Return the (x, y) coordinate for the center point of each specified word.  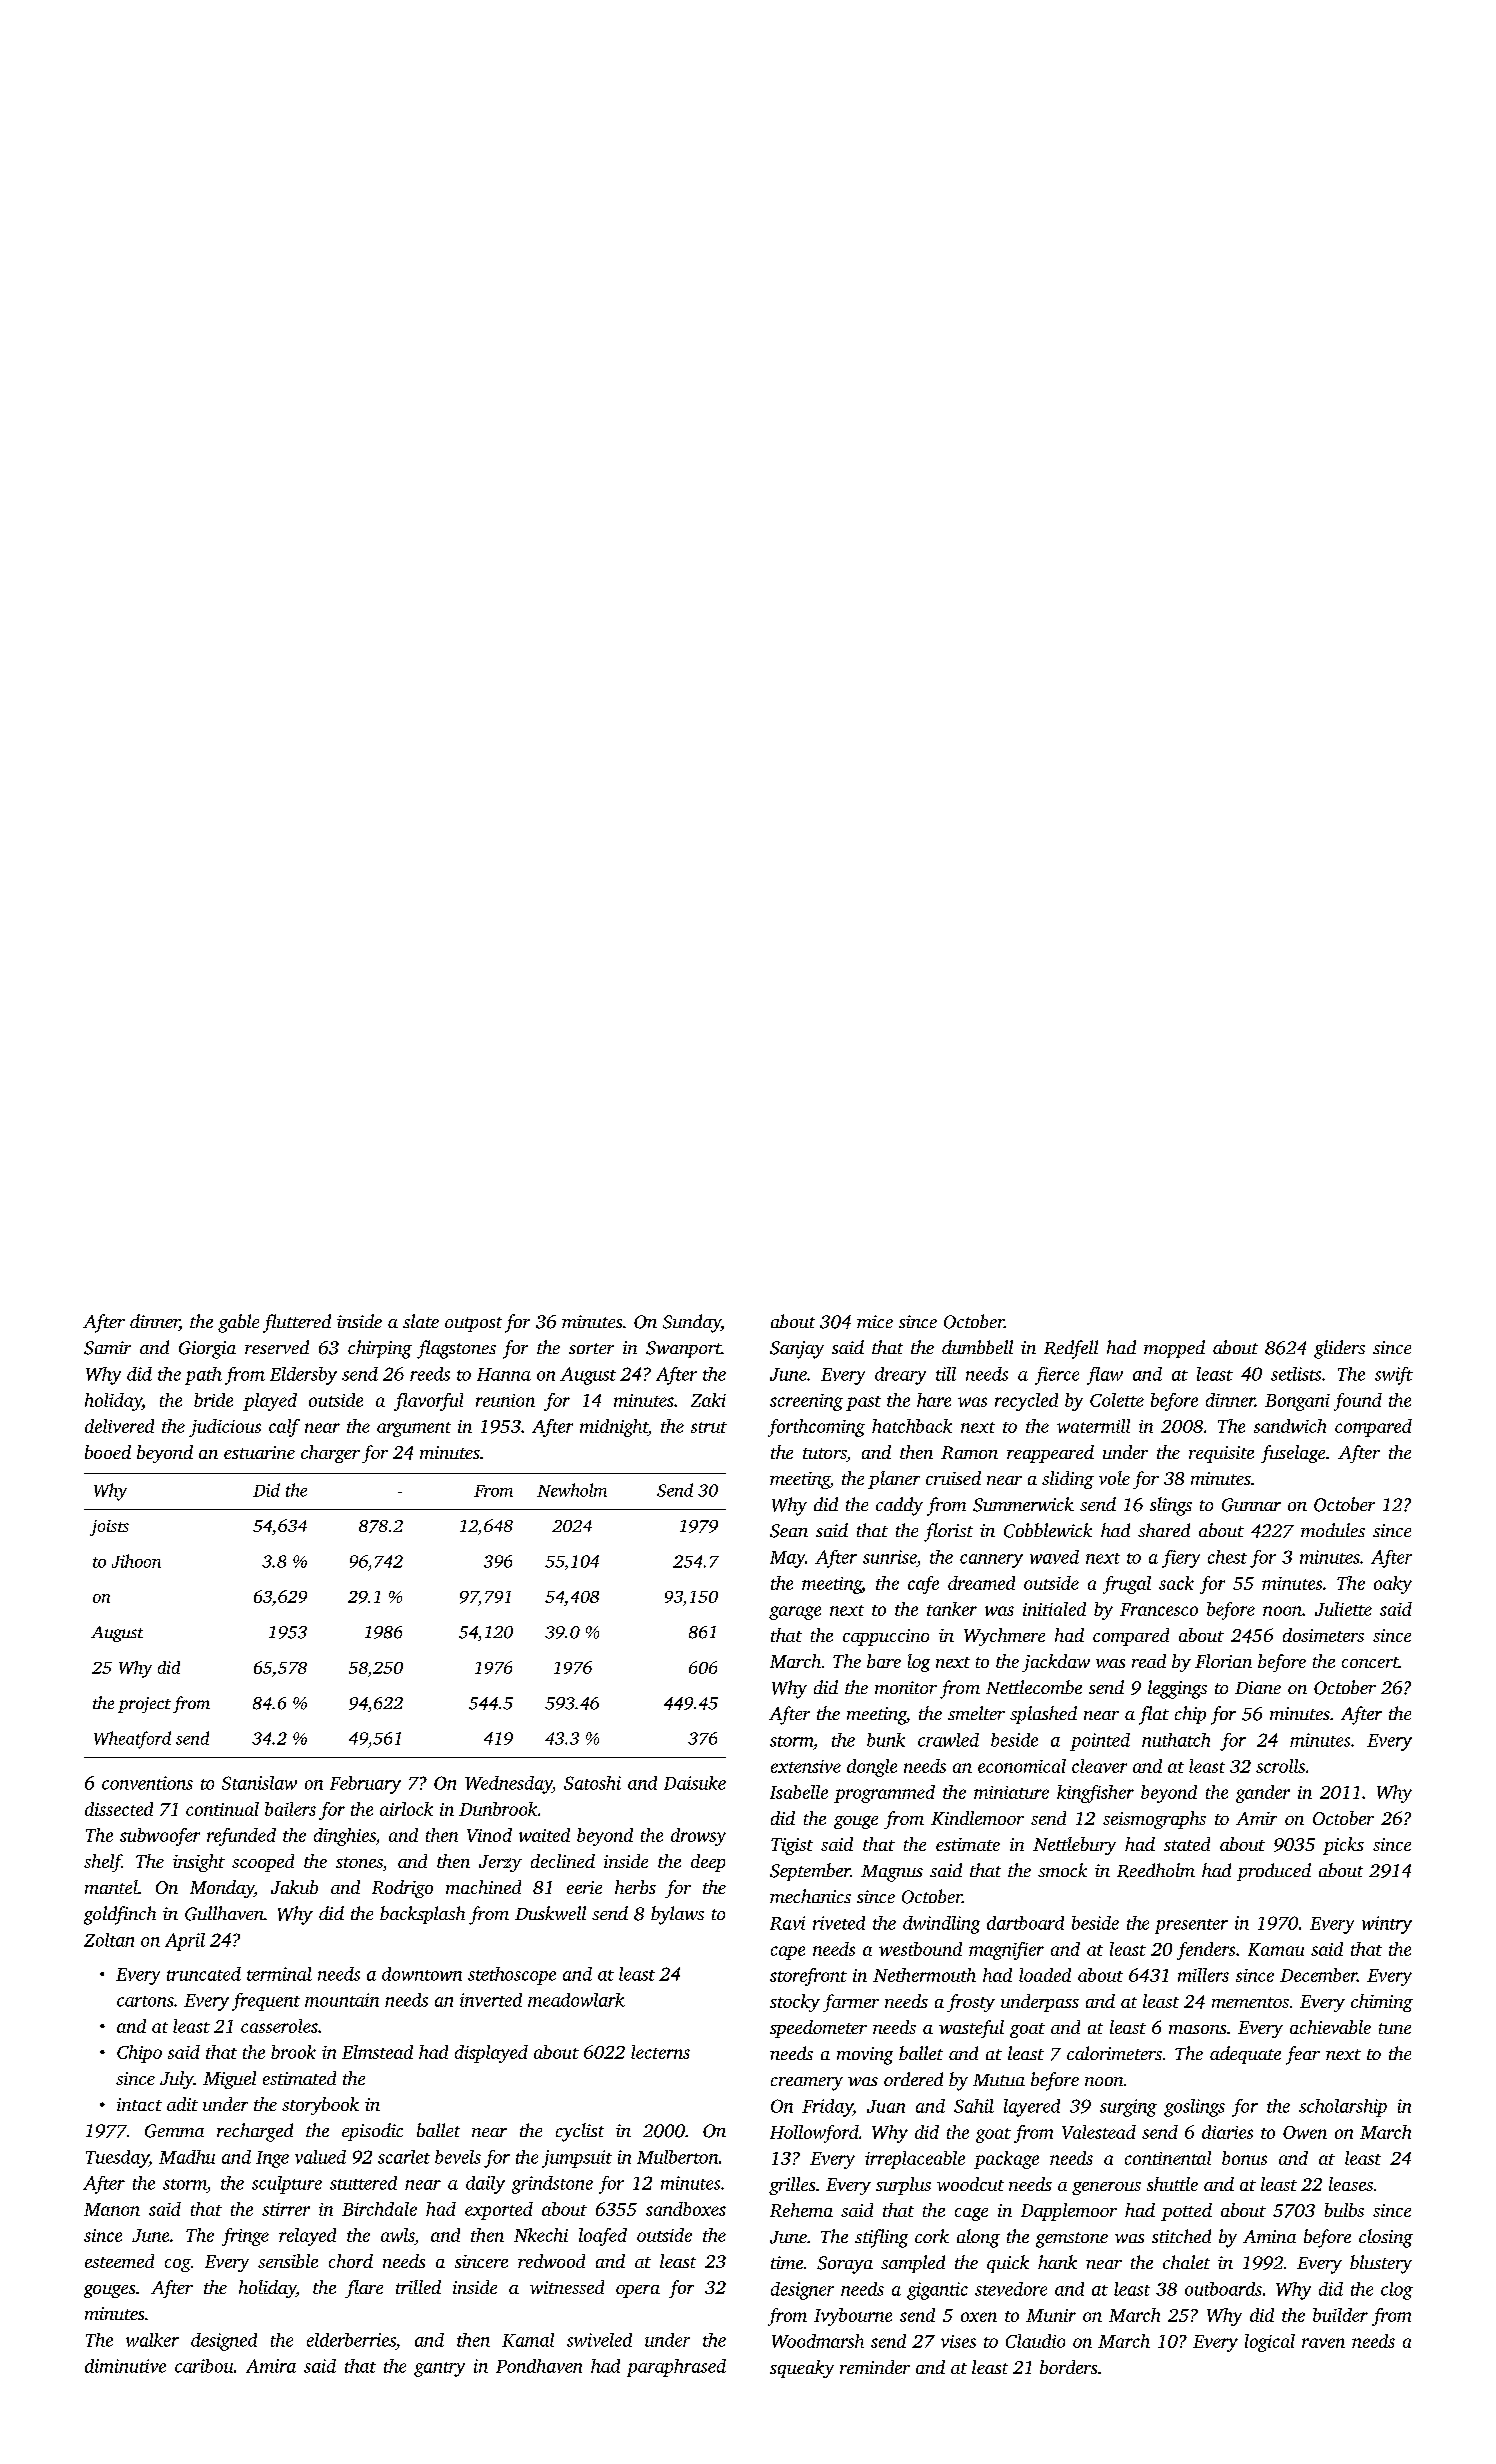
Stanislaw (259, 1783)
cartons (145, 2001)
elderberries (351, 2340)
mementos (1250, 2002)
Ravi (787, 1923)
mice (875, 1321)
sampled (913, 2264)
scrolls (1280, 1766)
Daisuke (695, 1783)
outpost (473, 1324)
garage (795, 1613)
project (144, 1705)
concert (1370, 1662)
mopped (1174, 1349)
